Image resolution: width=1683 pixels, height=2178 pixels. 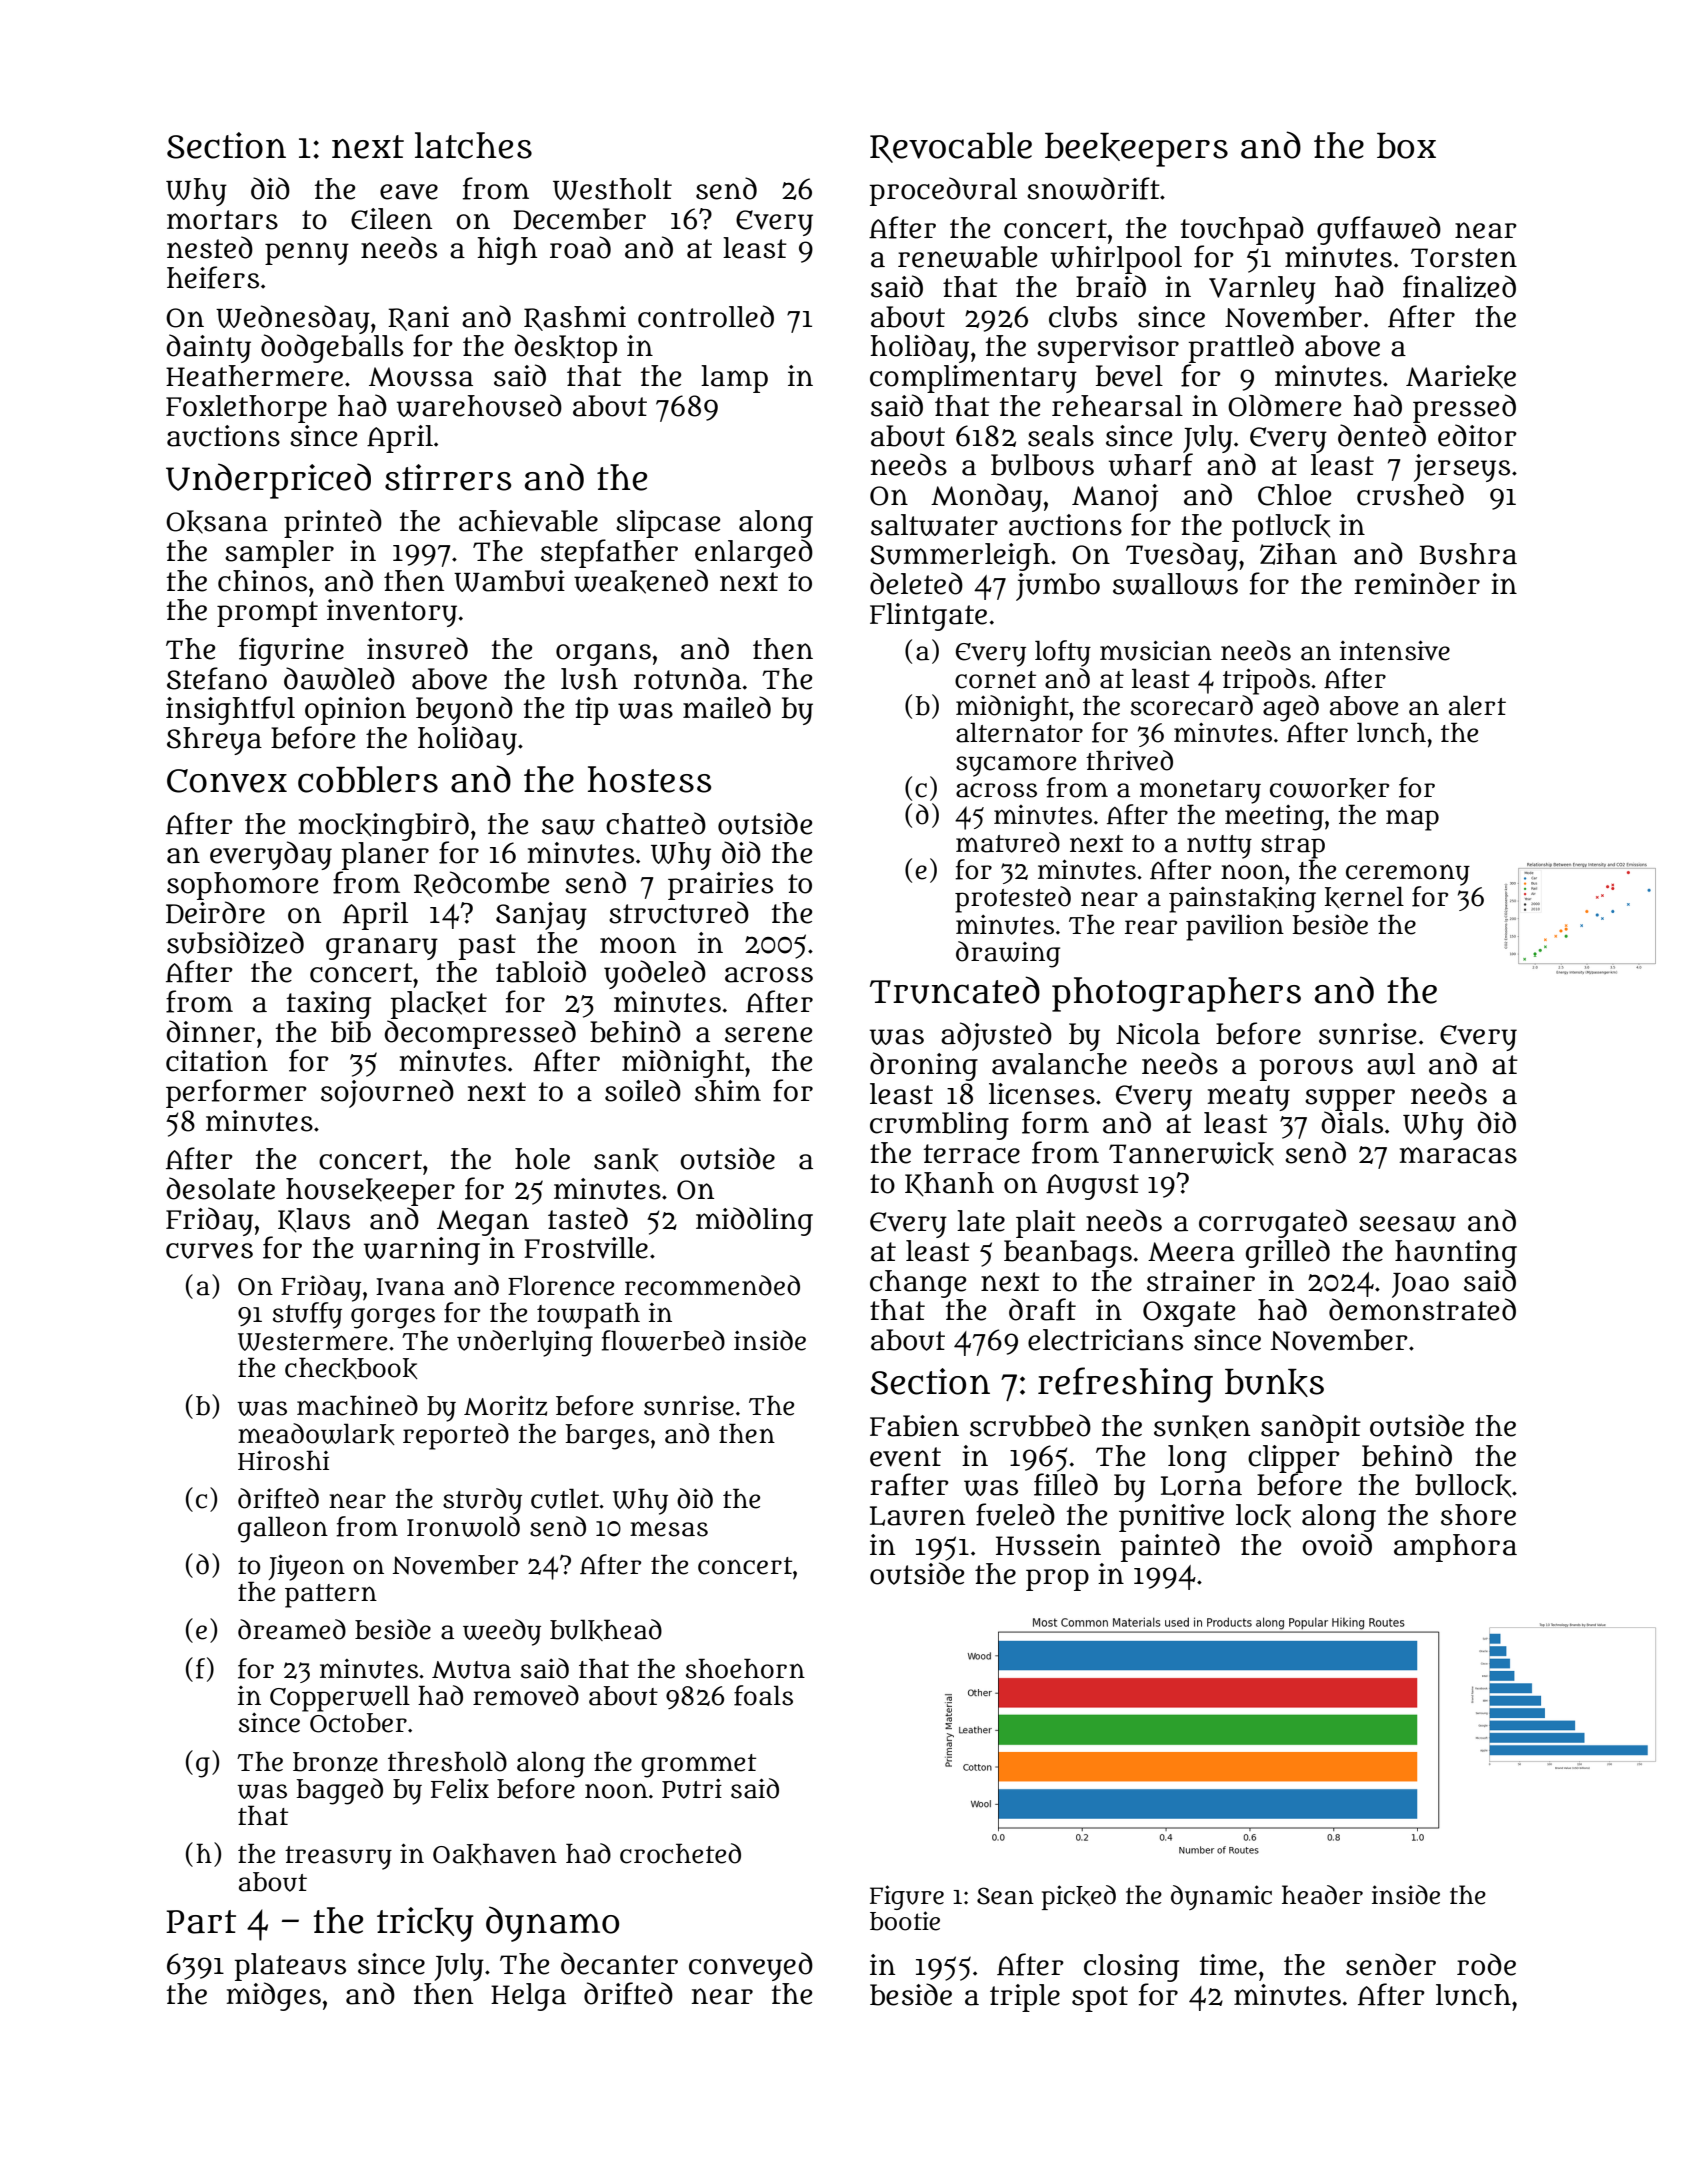 What do you see at coordinates (1025, 1998) in the screenshot?
I see `triple` at bounding box center [1025, 1998].
